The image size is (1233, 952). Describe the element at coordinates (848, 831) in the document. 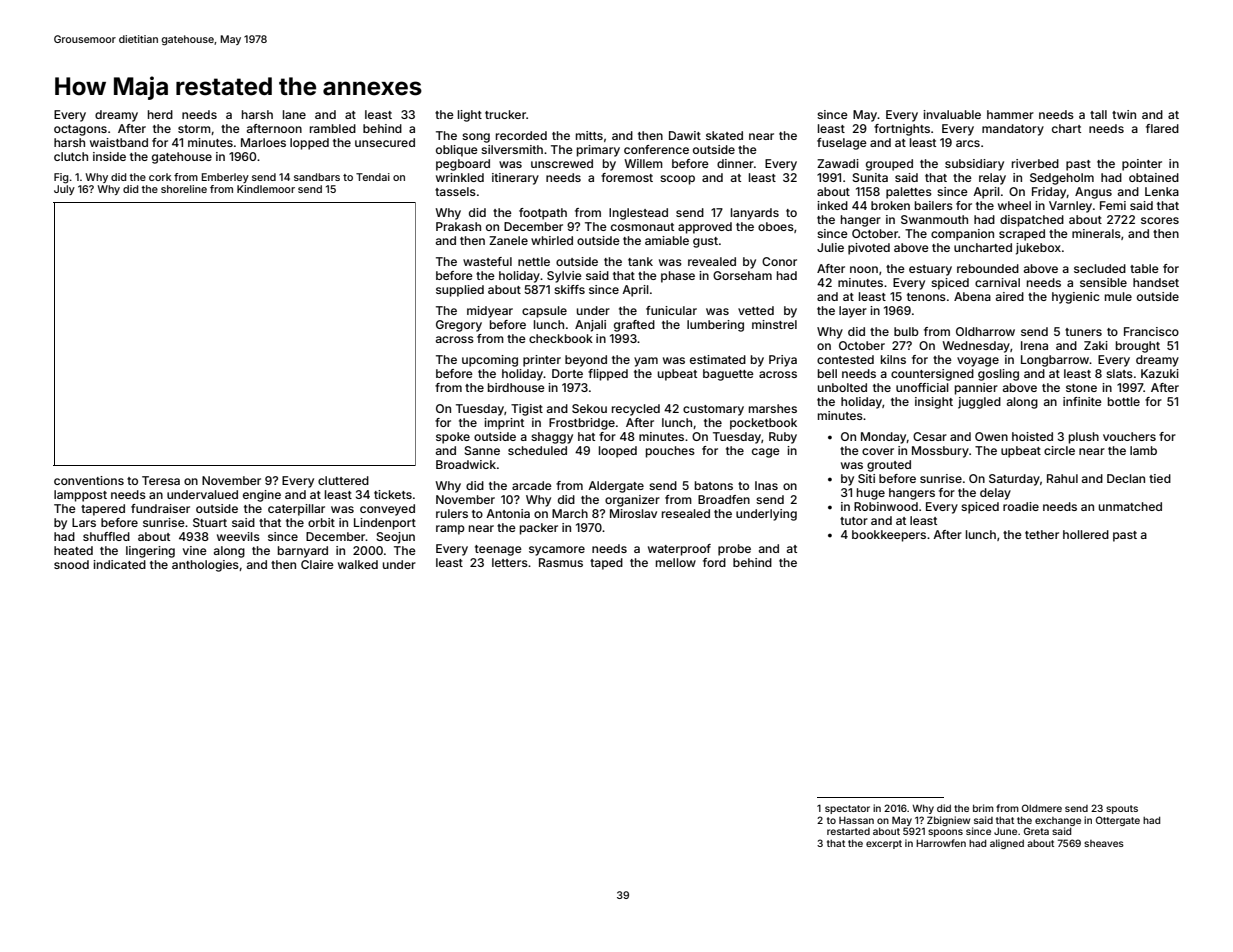

I see `restarted` at that location.
